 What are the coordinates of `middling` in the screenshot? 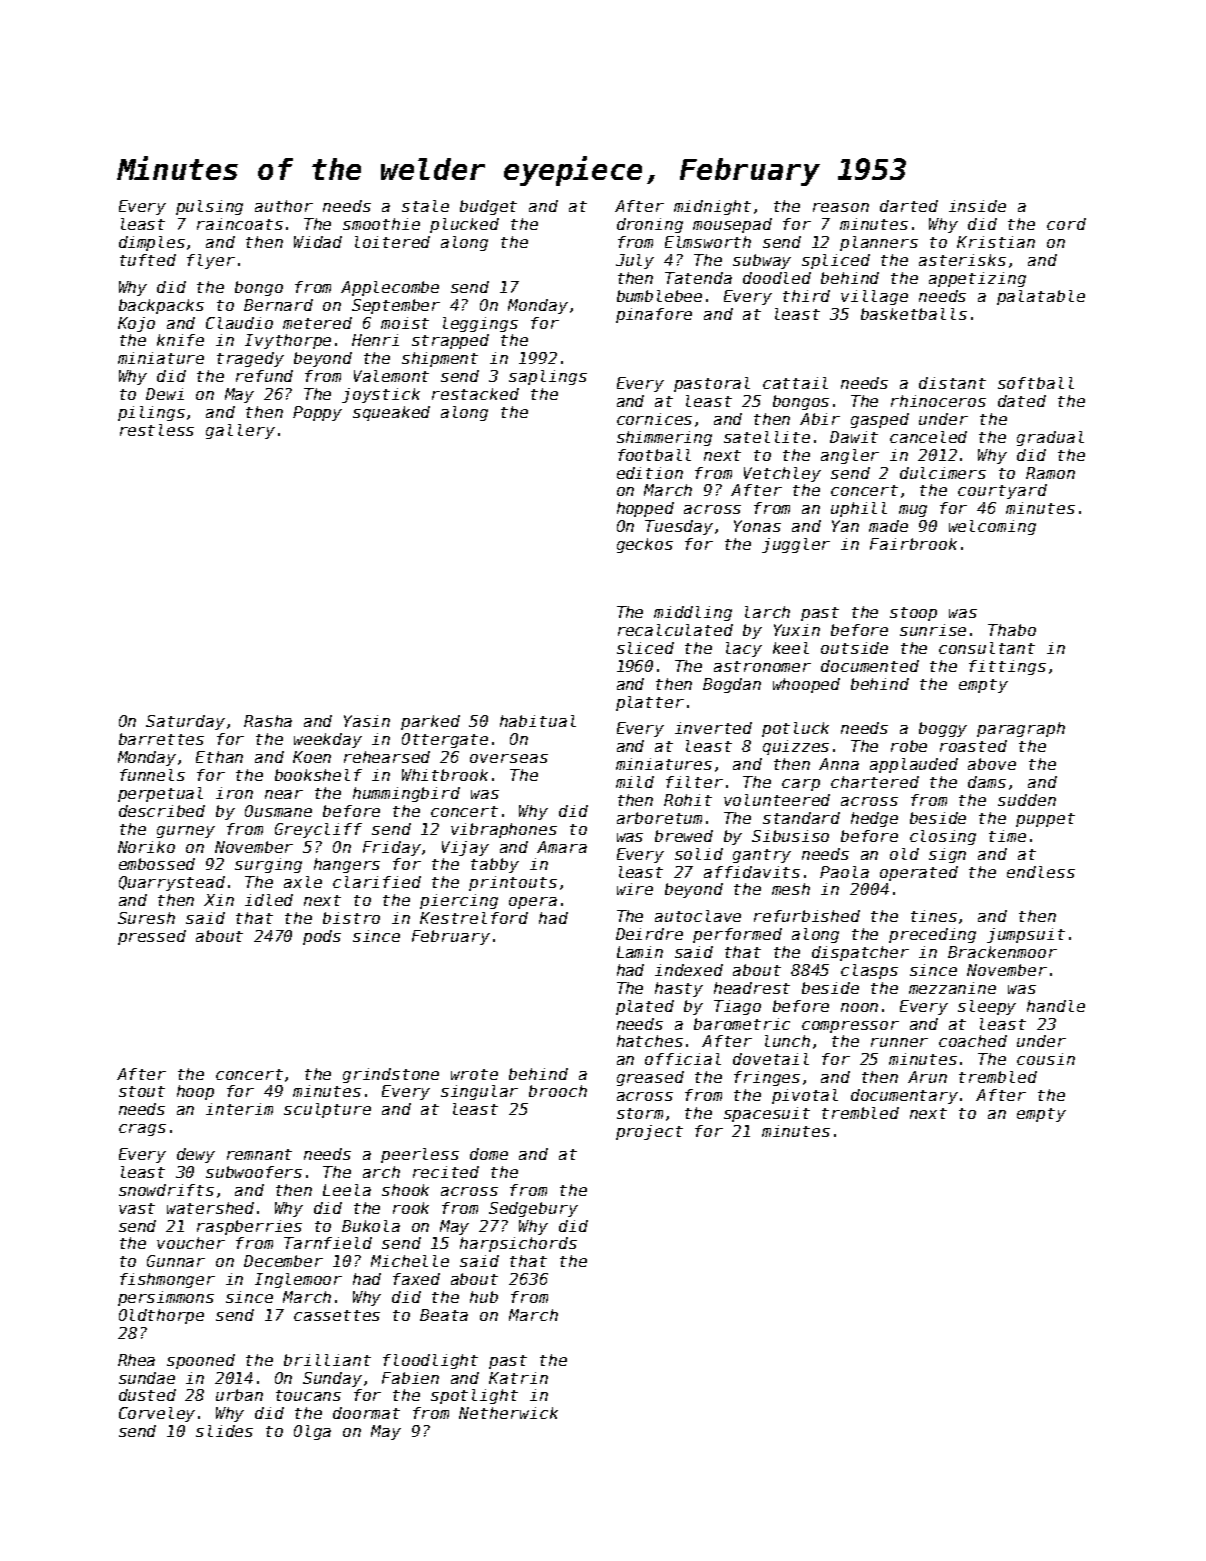 It's located at (693, 613).
